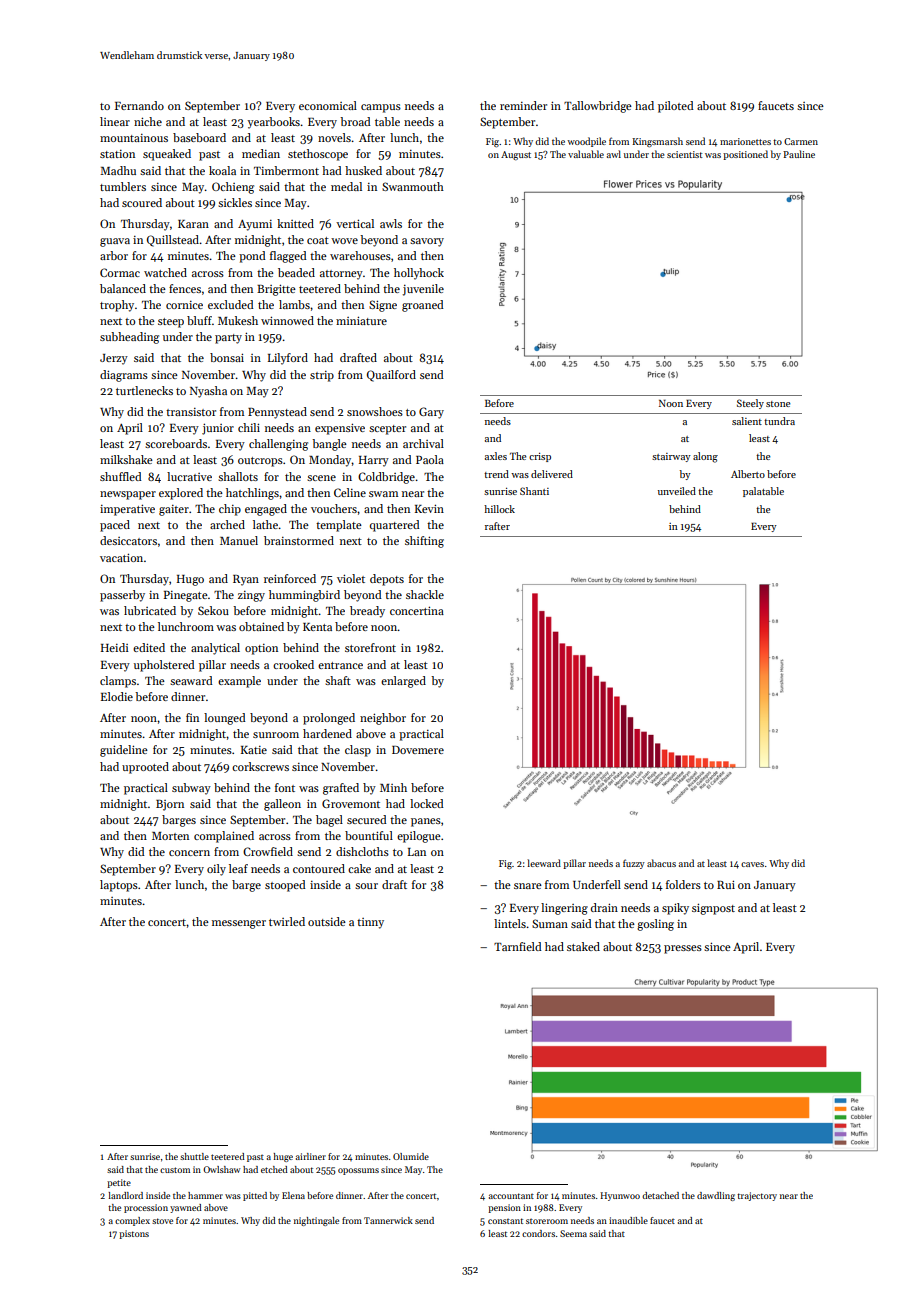 The width and height of the image is (924, 1308). Describe the element at coordinates (505, 1221) in the image. I see `constant` at that location.
